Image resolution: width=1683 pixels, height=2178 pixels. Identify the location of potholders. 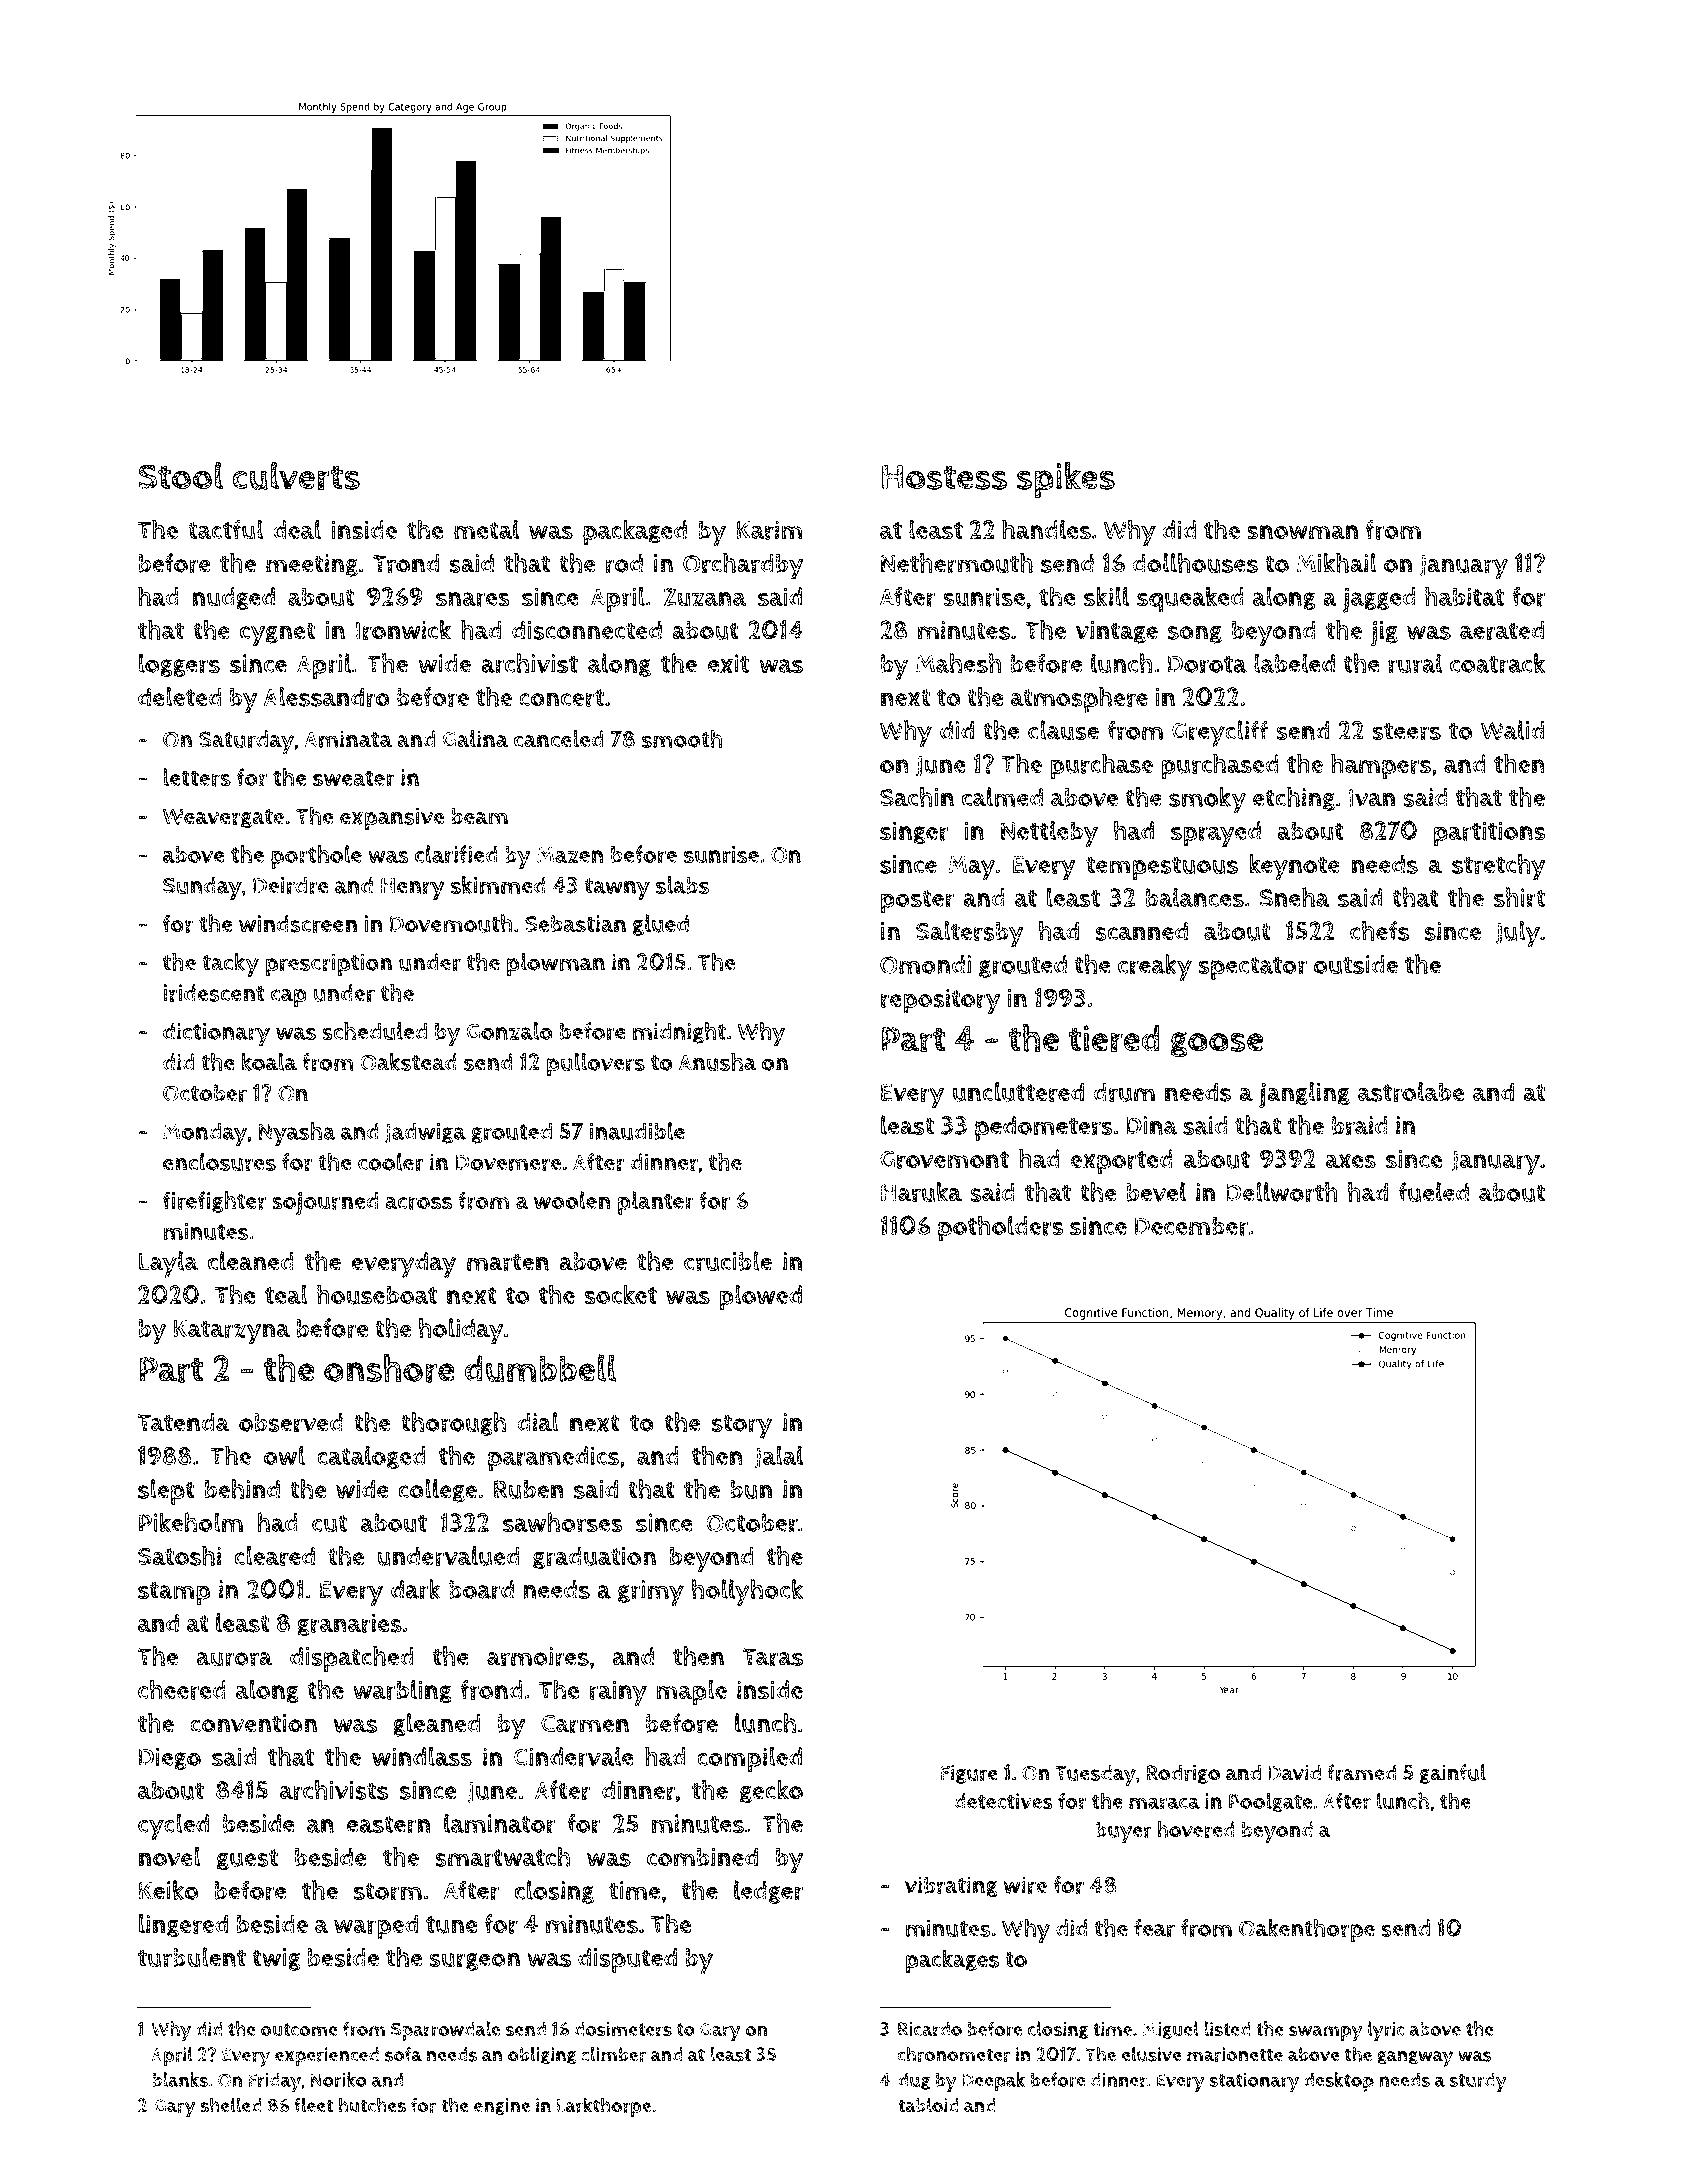
(1001, 1228).
